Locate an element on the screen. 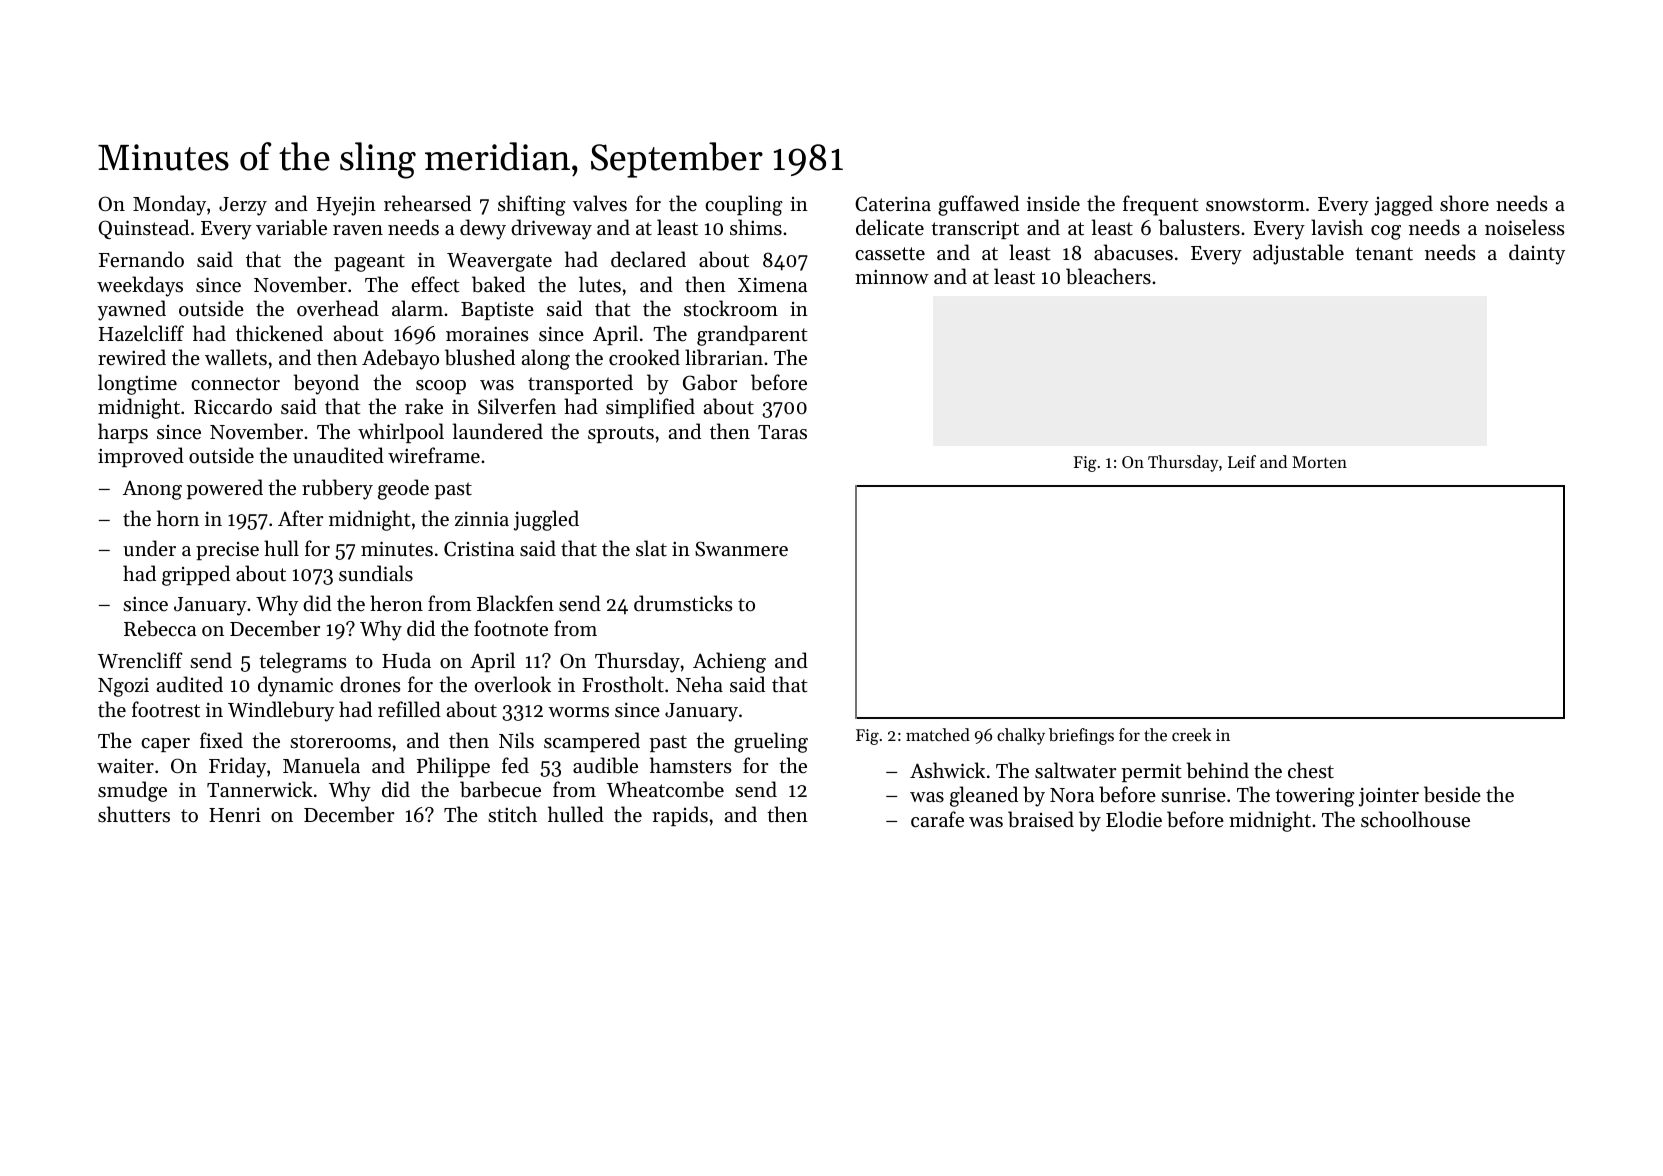 The height and width of the screenshot is (1176, 1663). Henri is located at coordinates (235, 815).
